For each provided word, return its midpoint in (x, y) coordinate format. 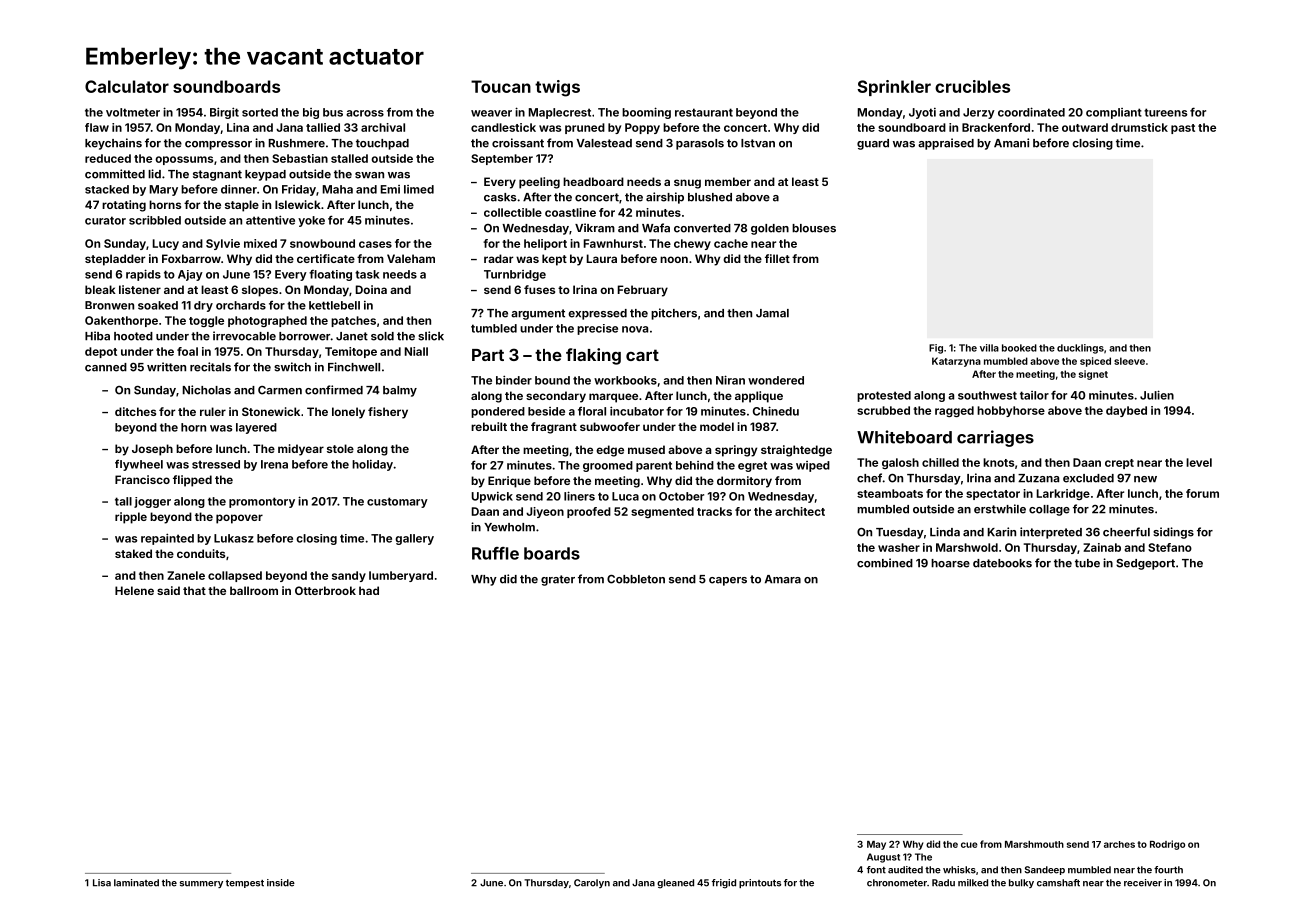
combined (885, 563)
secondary (556, 397)
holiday (372, 465)
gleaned (675, 884)
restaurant (704, 112)
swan (369, 175)
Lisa (102, 883)
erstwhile (1000, 509)
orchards (241, 305)
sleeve (1129, 361)
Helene (134, 590)
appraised (946, 144)
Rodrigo (1167, 845)
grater (558, 580)
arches (1119, 844)
